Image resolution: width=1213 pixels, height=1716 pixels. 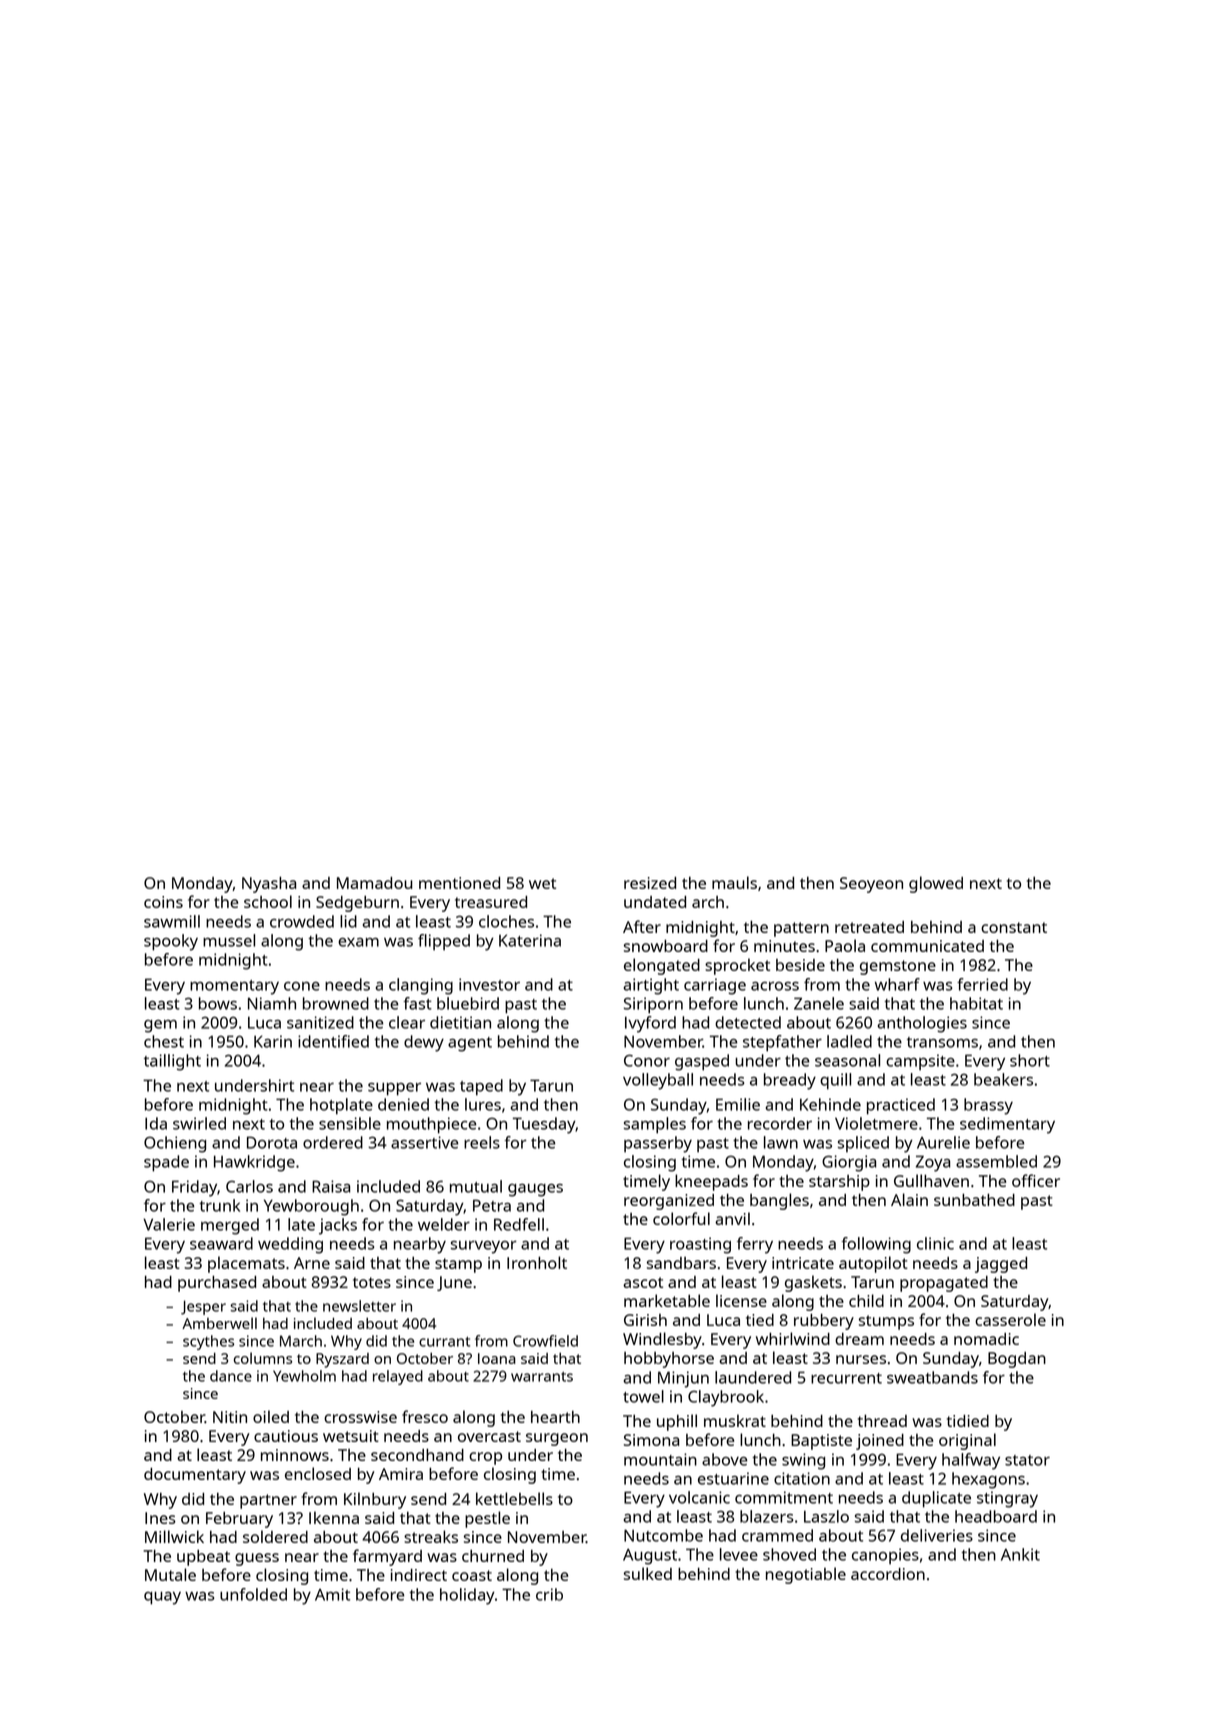 What do you see at coordinates (350, 1123) in the screenshot?
I see `sensible` at bounding box center [350, 1123].
